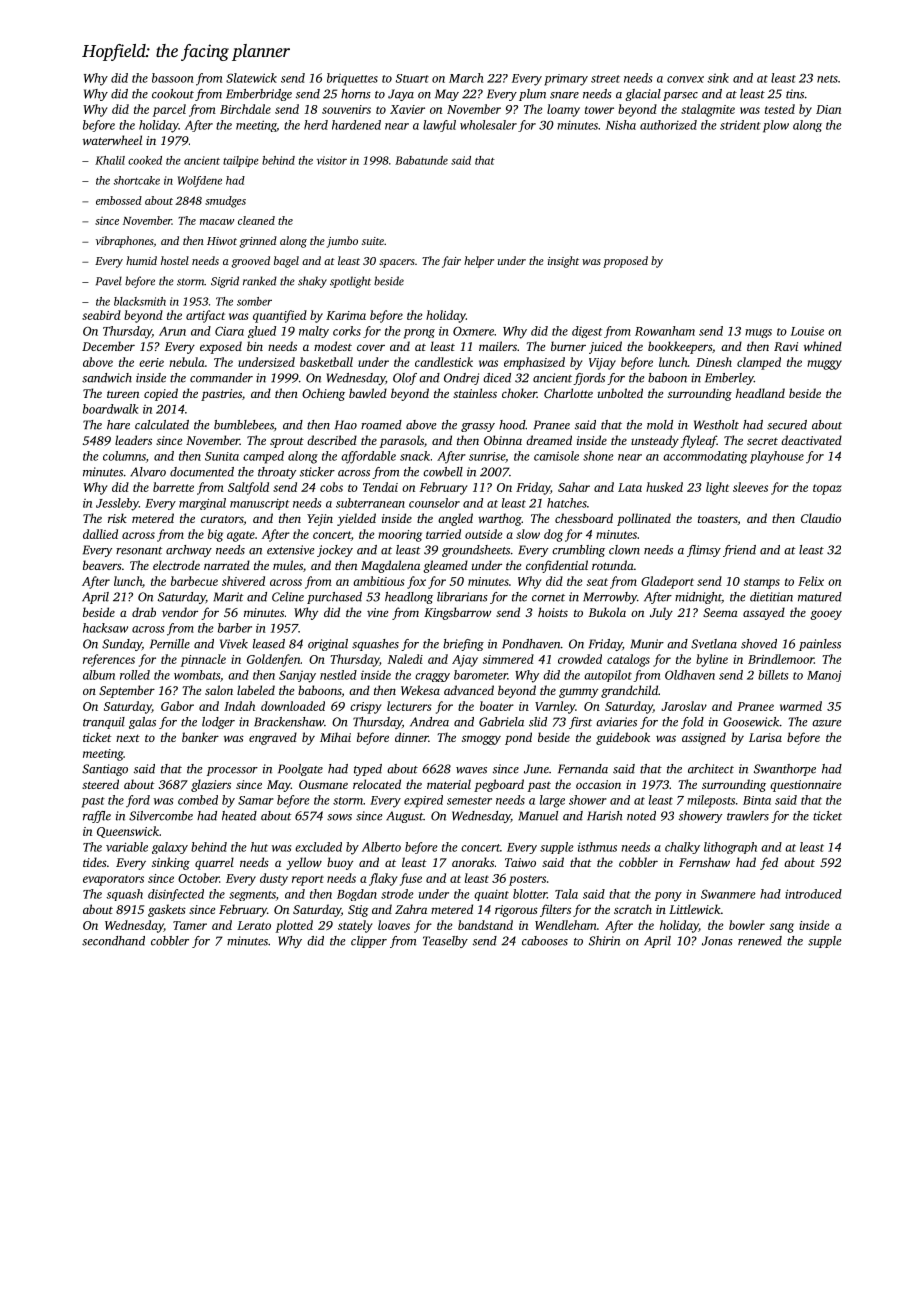 This screenshot has width=924, height=1308. Describe the element at coordinates (100, 784) in the screenshot. I see `steered` at that location.
